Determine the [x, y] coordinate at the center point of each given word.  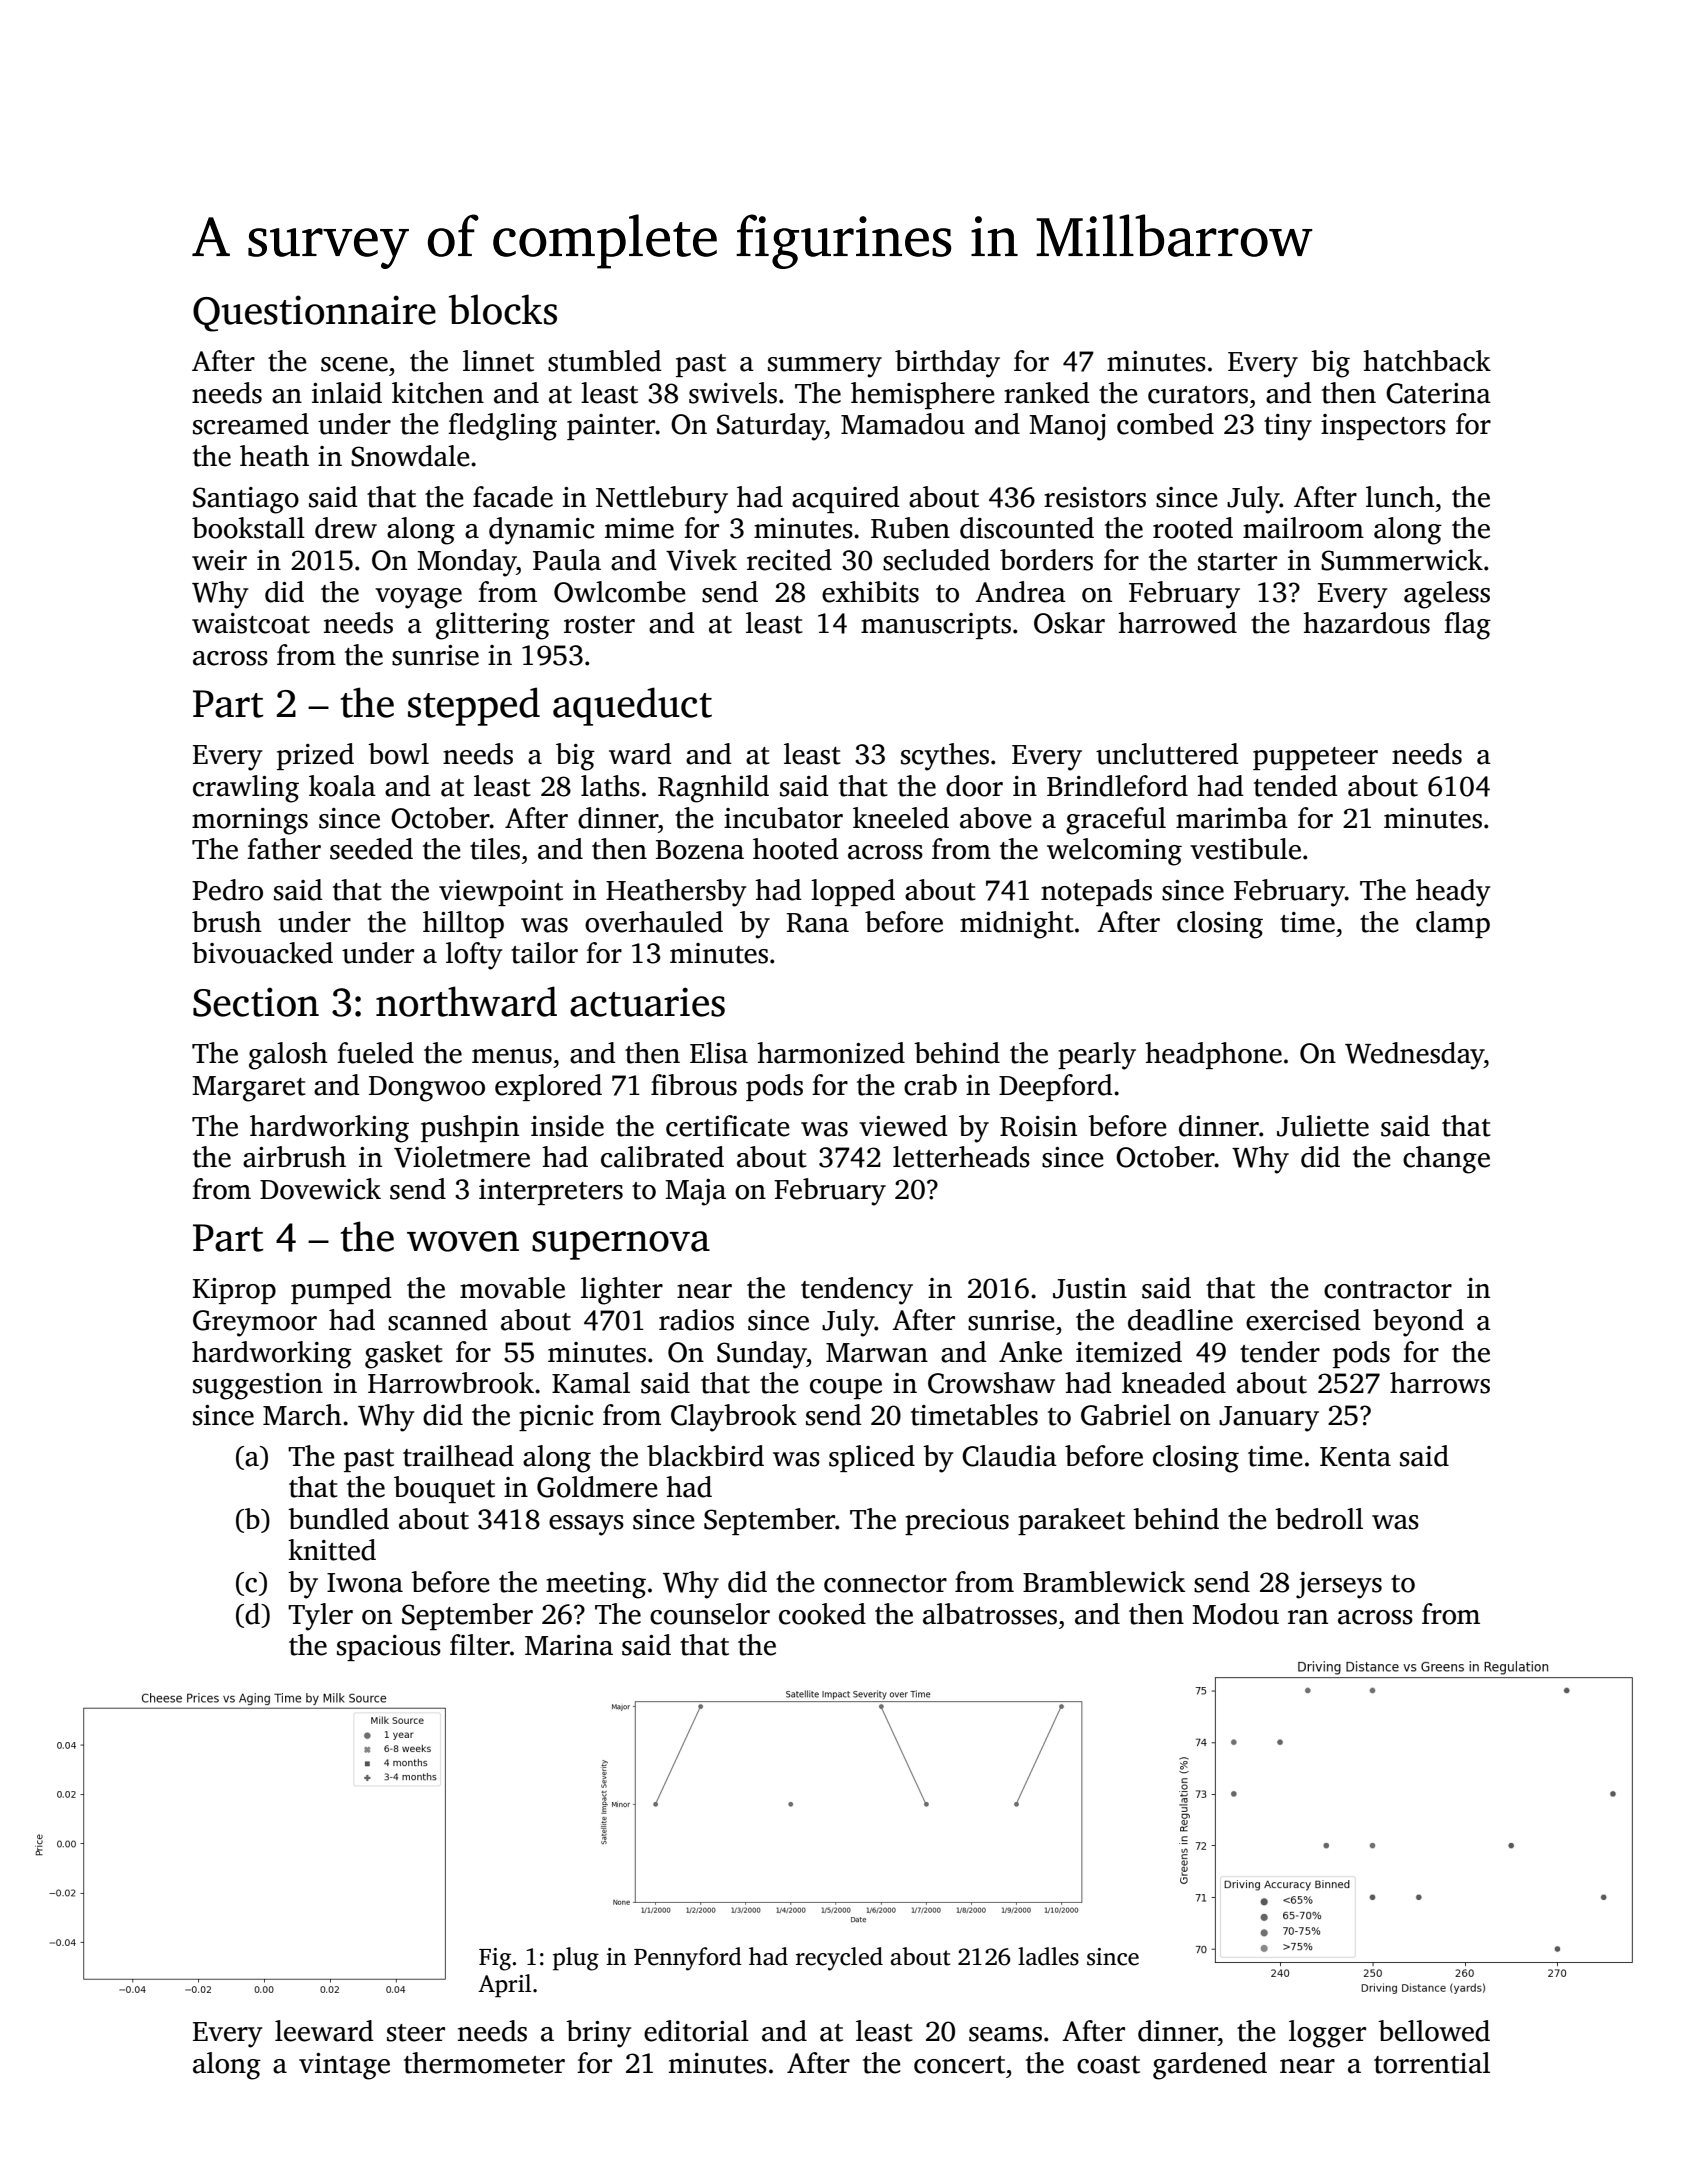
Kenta [1355, 1457]
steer [416, 2033]
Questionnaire [314, 313]
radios [696, 1320]
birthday [947, 364]
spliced [872, 1458]
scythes [945, 757]
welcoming [1114, 852]
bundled [338, 1519]
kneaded [1174, 1383]
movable [512, 1288]
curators [1198, 395]
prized [315, 756]
